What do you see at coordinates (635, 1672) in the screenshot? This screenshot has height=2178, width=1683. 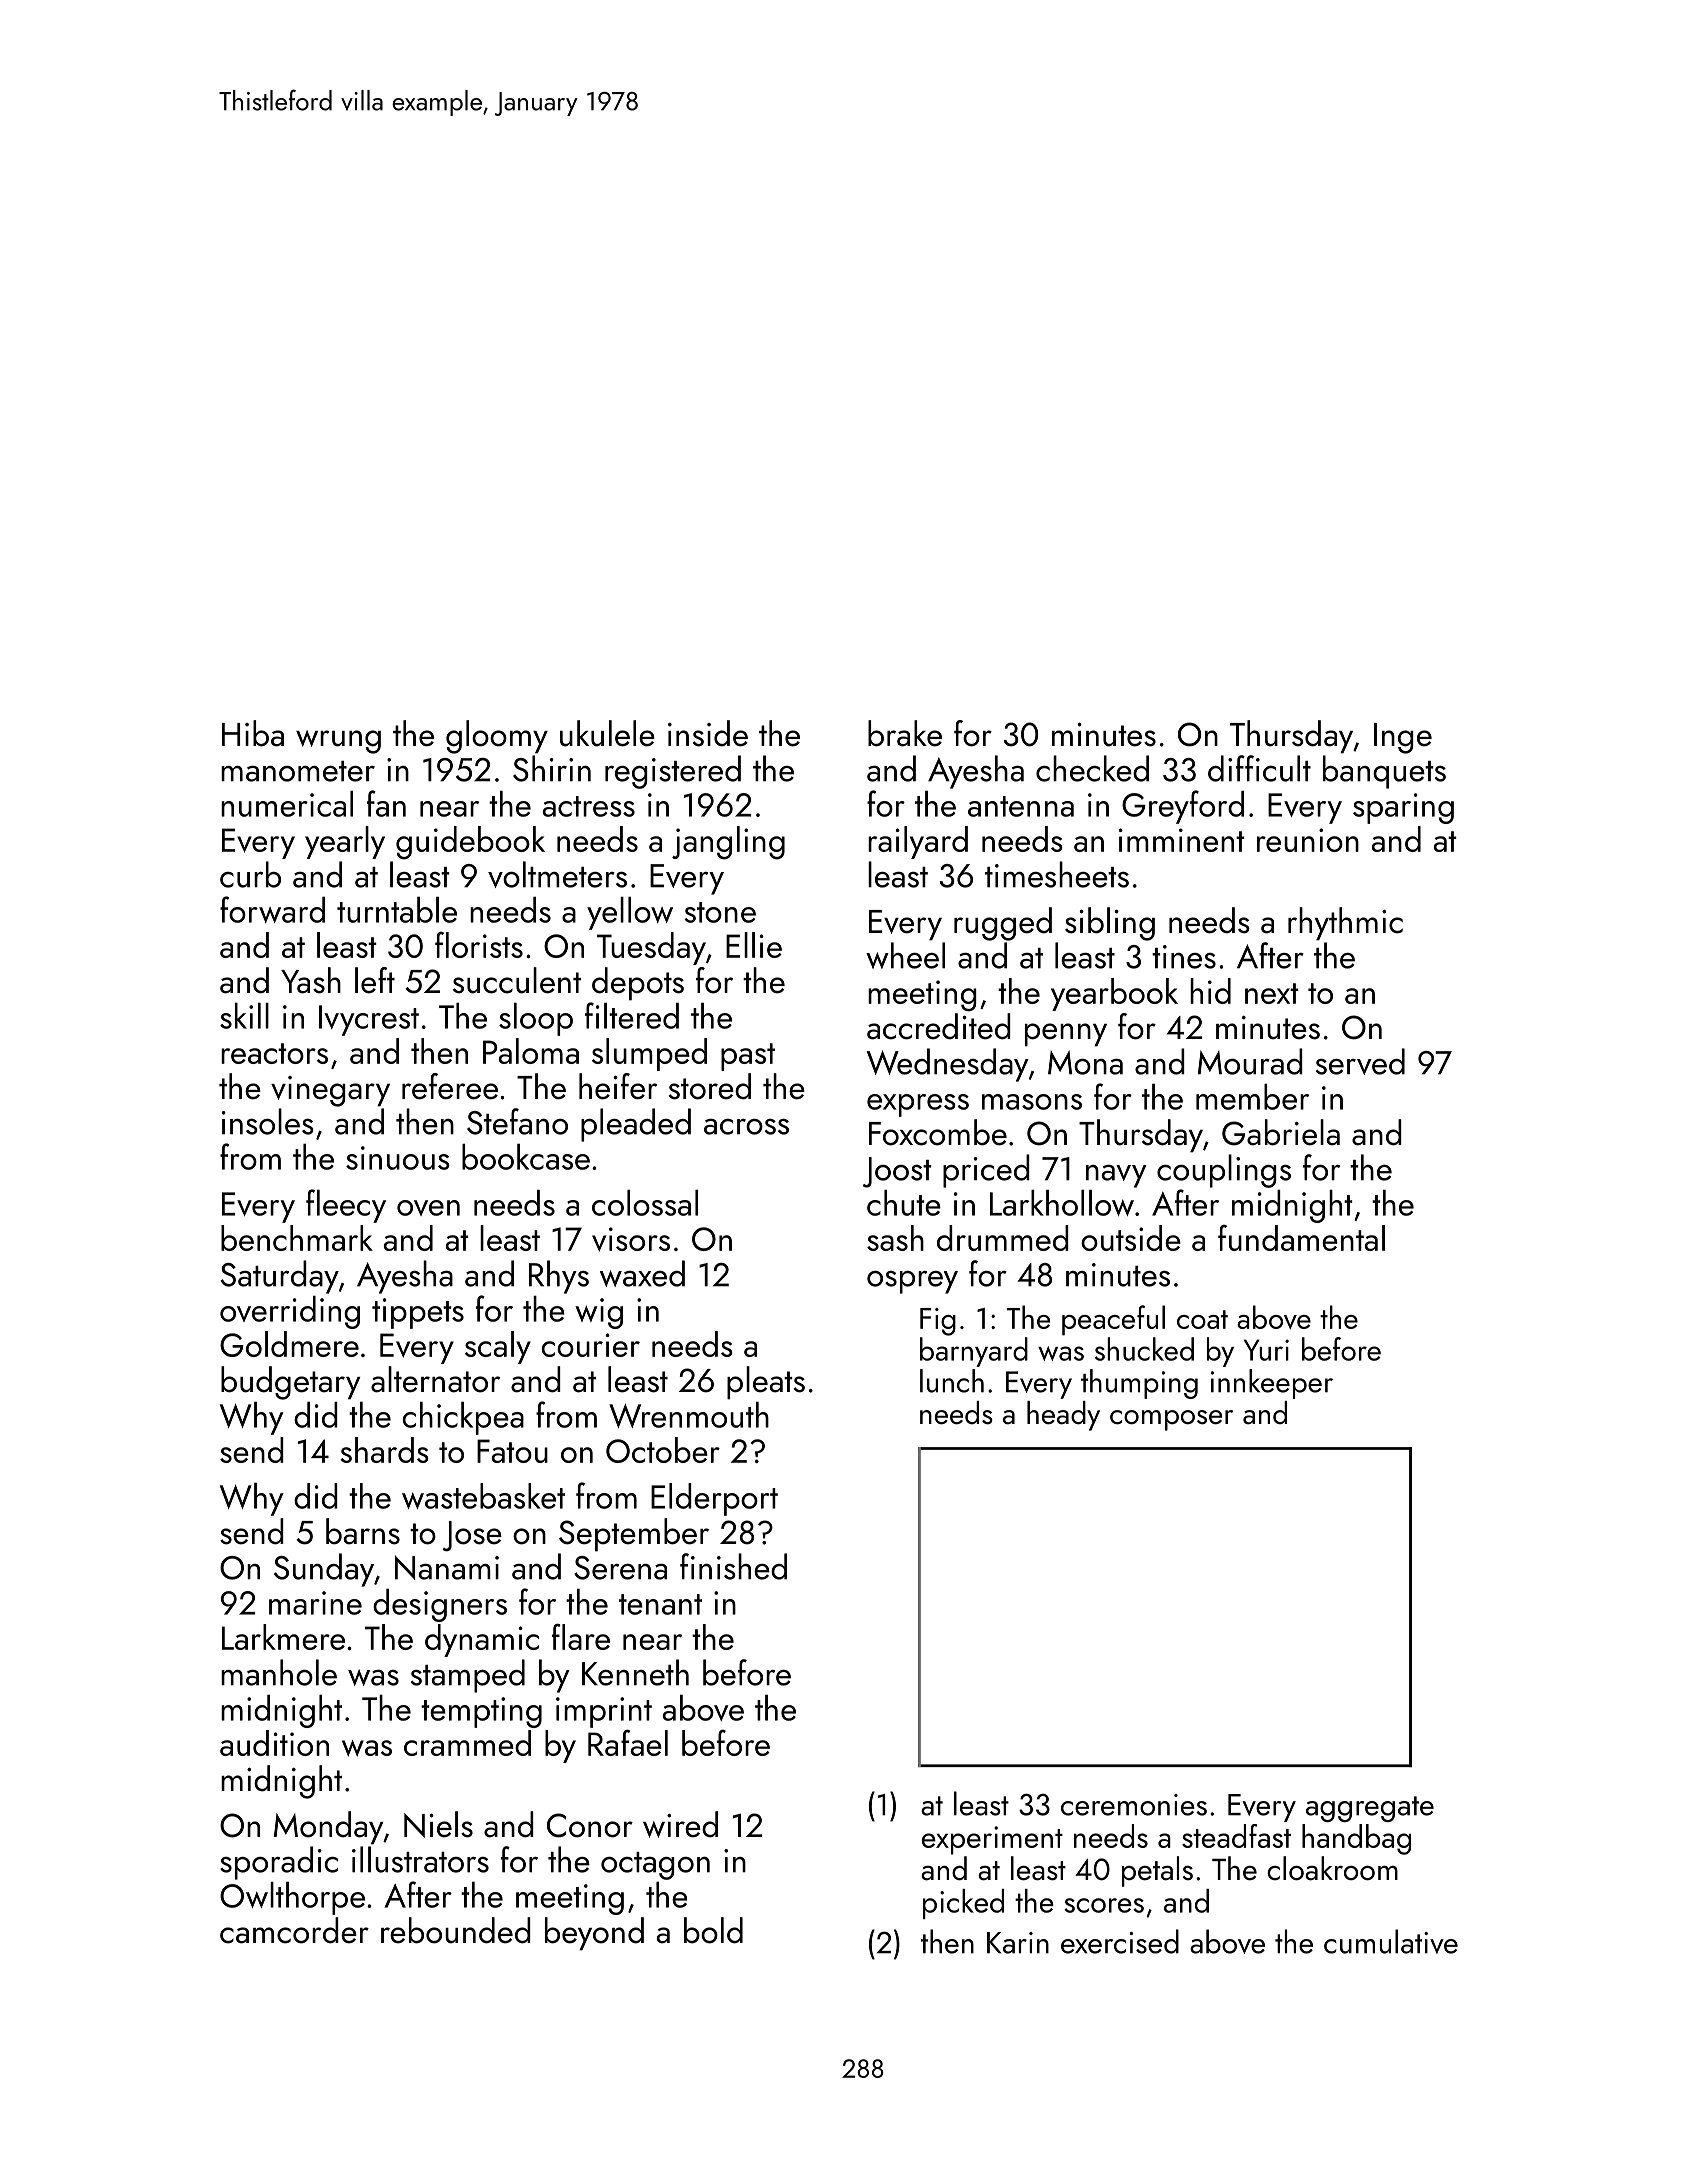 I see `Kenneth` at bounding box center [635, 1672].
